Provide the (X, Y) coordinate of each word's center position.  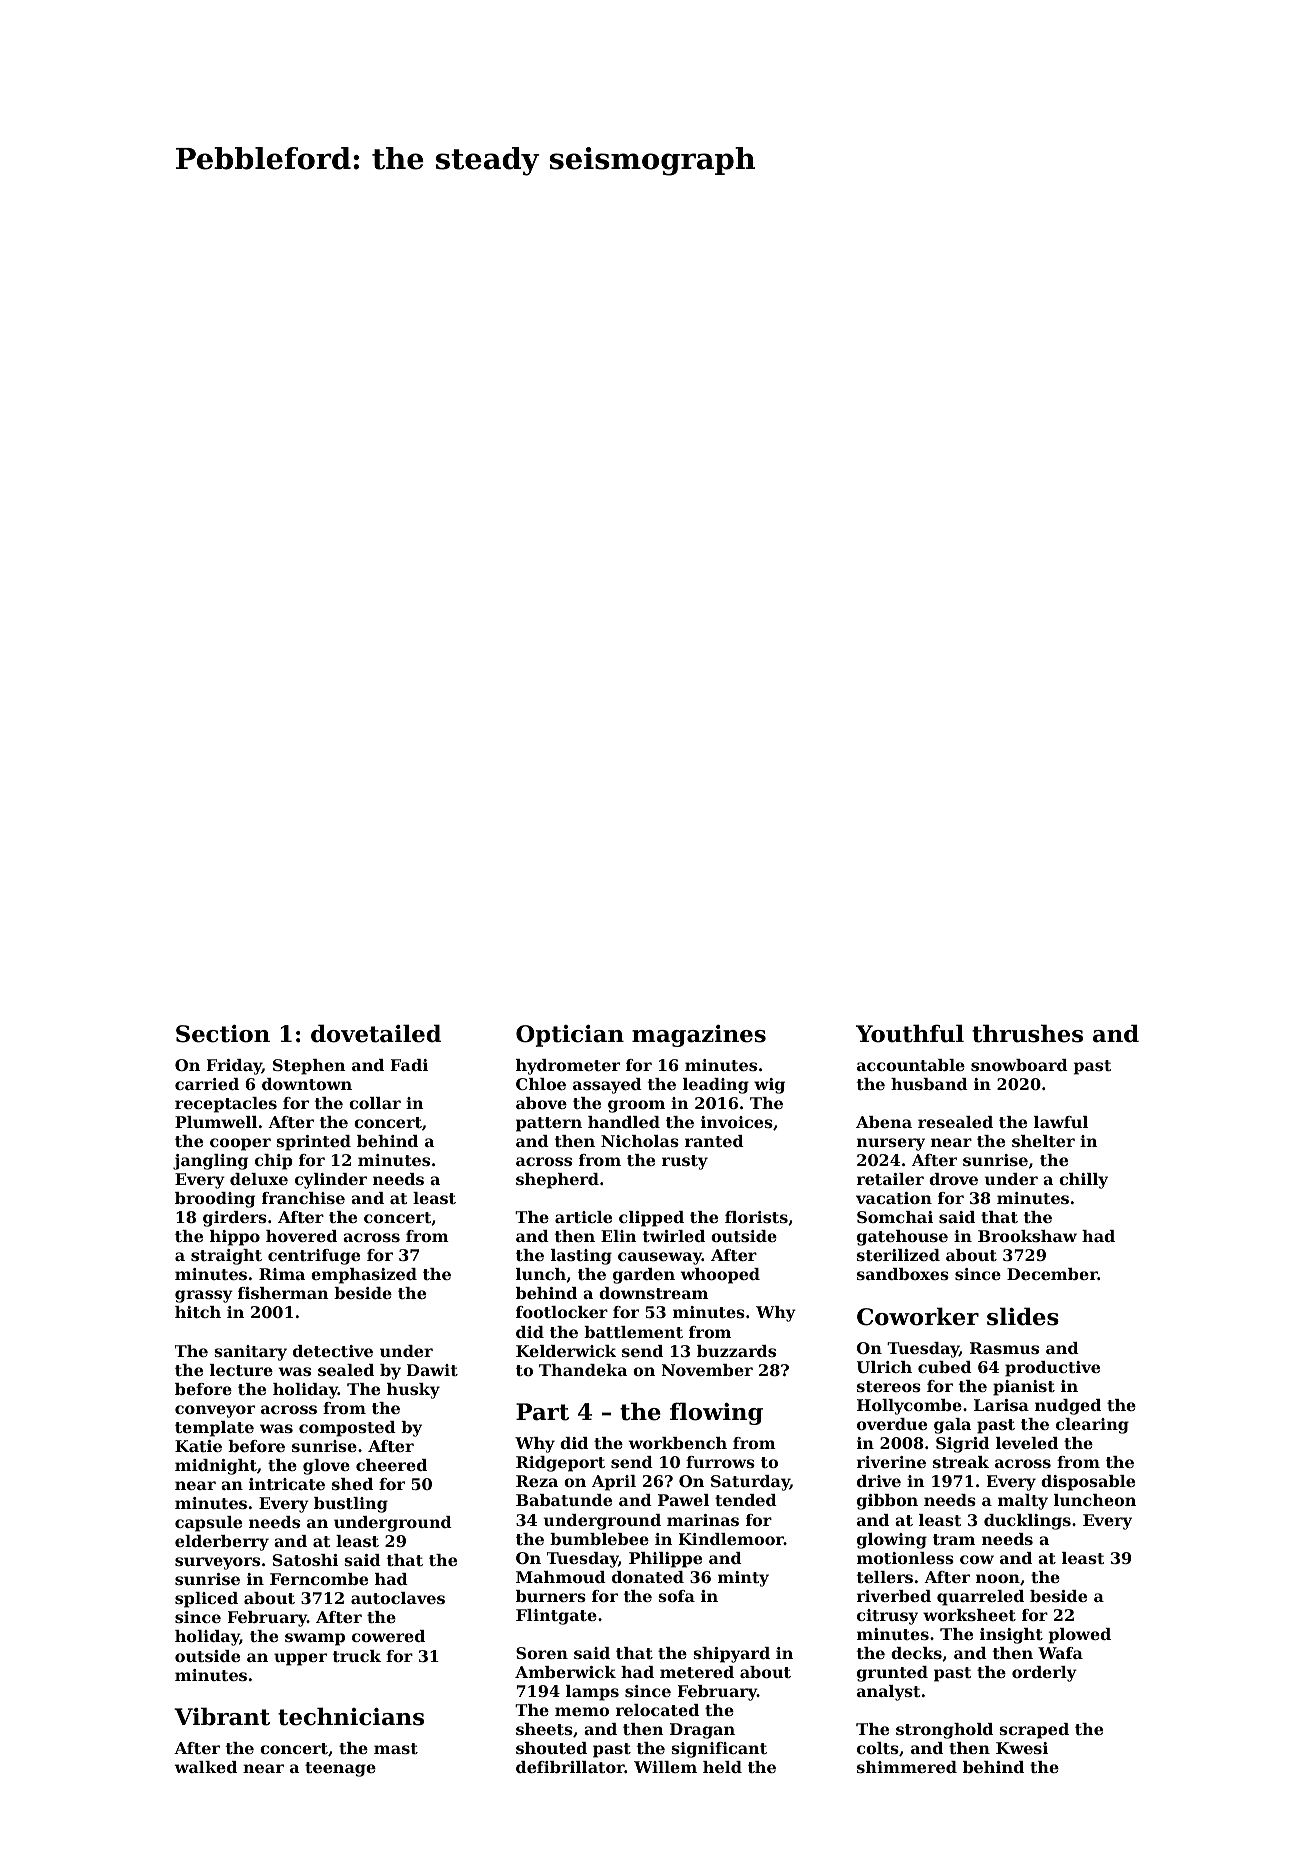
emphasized (364, 1276)
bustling (351, 1505)
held (722, 1767)
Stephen (309, 1067)
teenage (340, 1769)
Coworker (918, 1316)
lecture (241, 1370)
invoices (737, 1122)
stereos (889, 1386)
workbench (678, 1443)
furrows (720, 1462)
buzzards (736, 1351)
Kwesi (1022, 1748)
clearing (1092, 1426)
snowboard (1019, 1065)
